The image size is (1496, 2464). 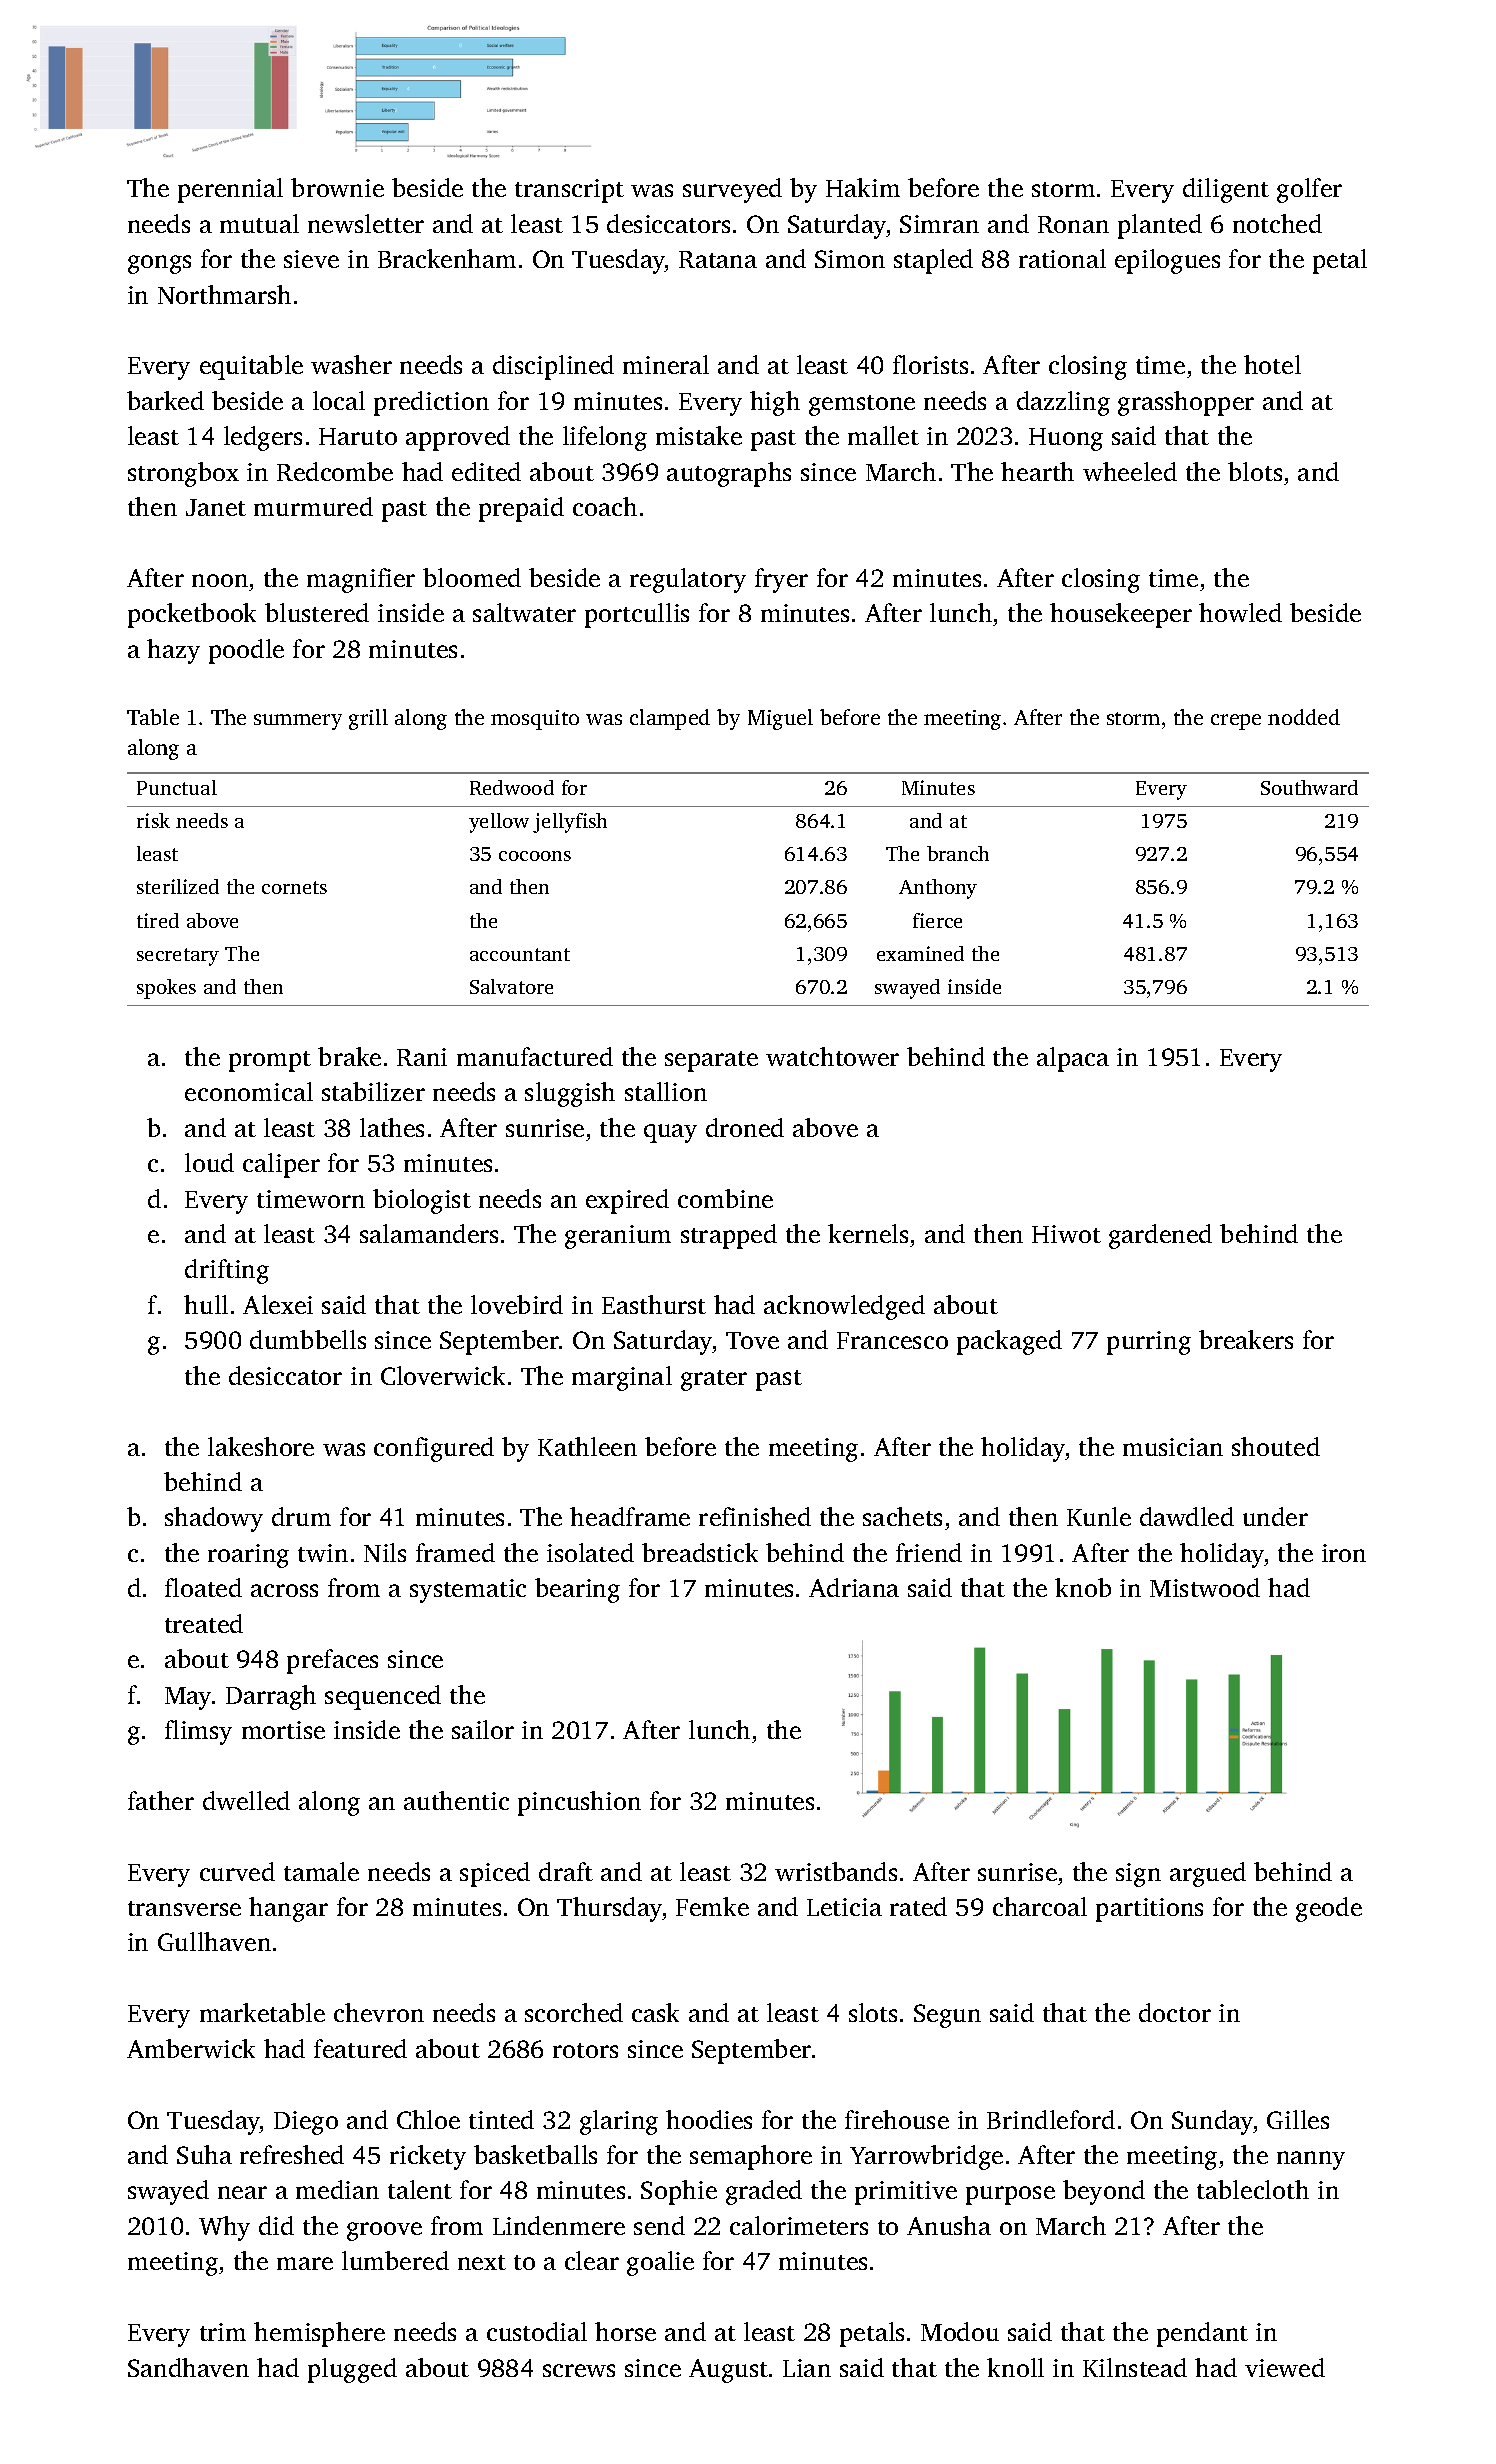 I want to click on draft, so click(x=566, y=1871).
